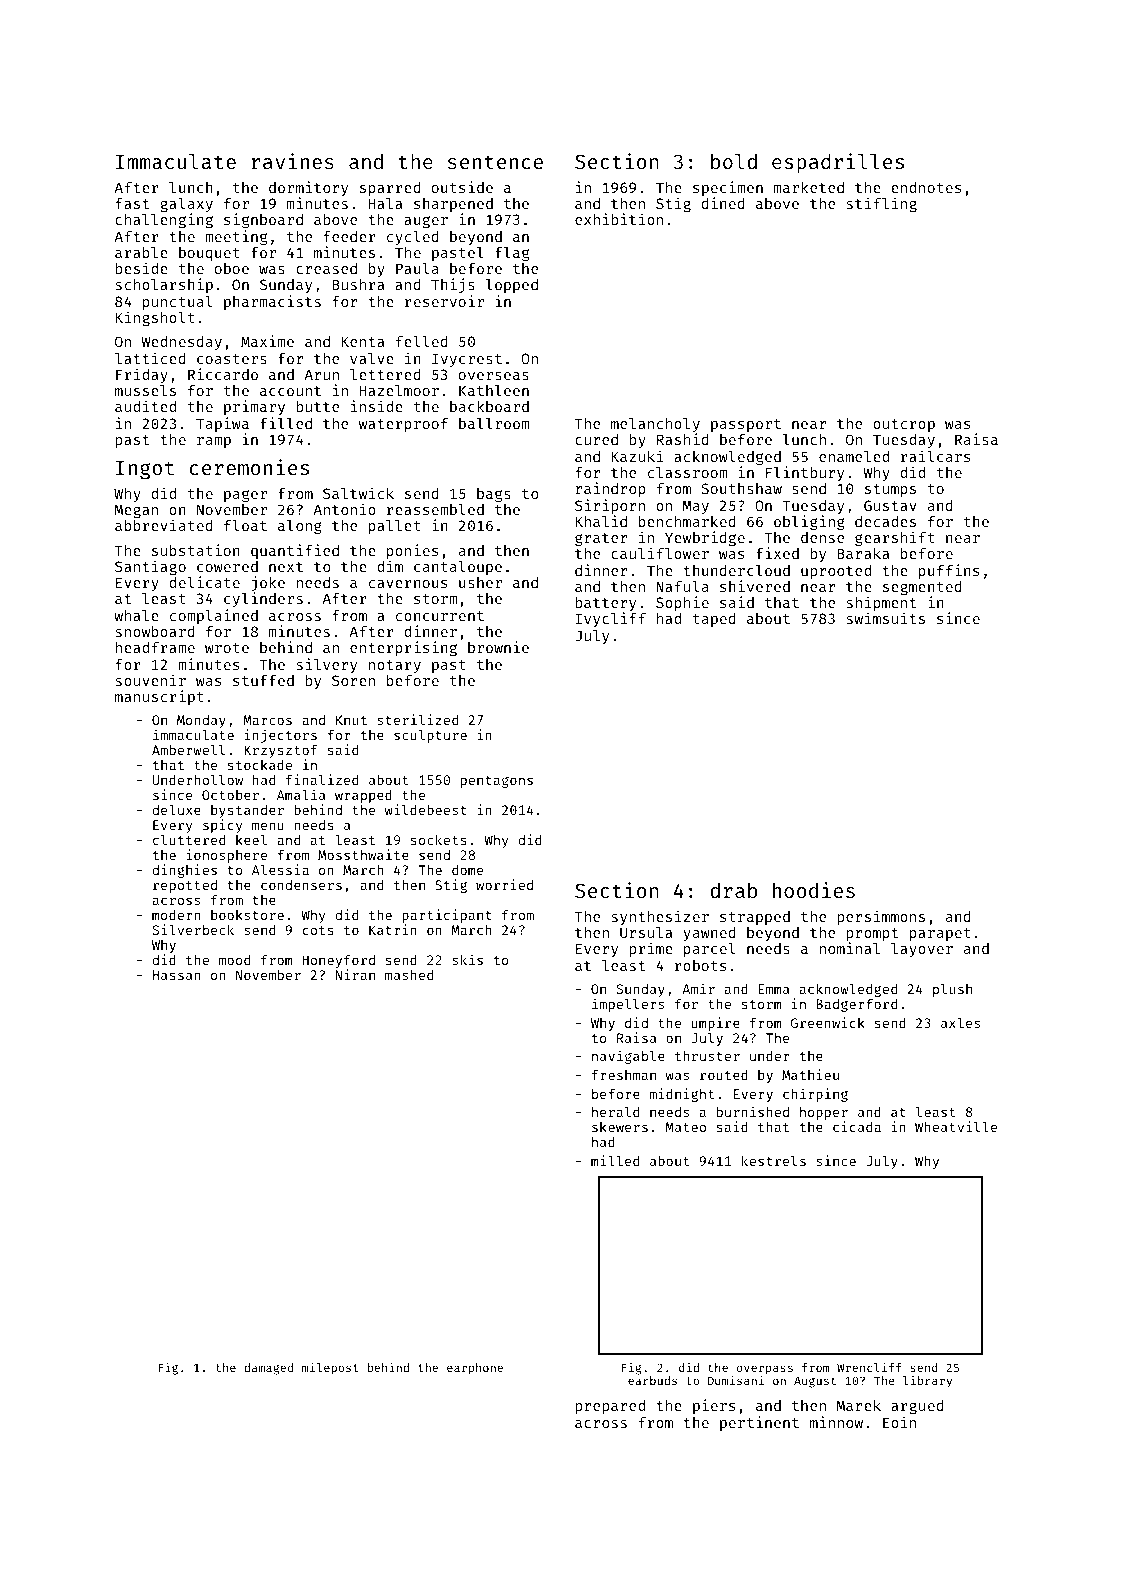  What do you see at coordinates (809, 187) in the screenshot?
I see `marketed` at bounding box center [809, 187].
